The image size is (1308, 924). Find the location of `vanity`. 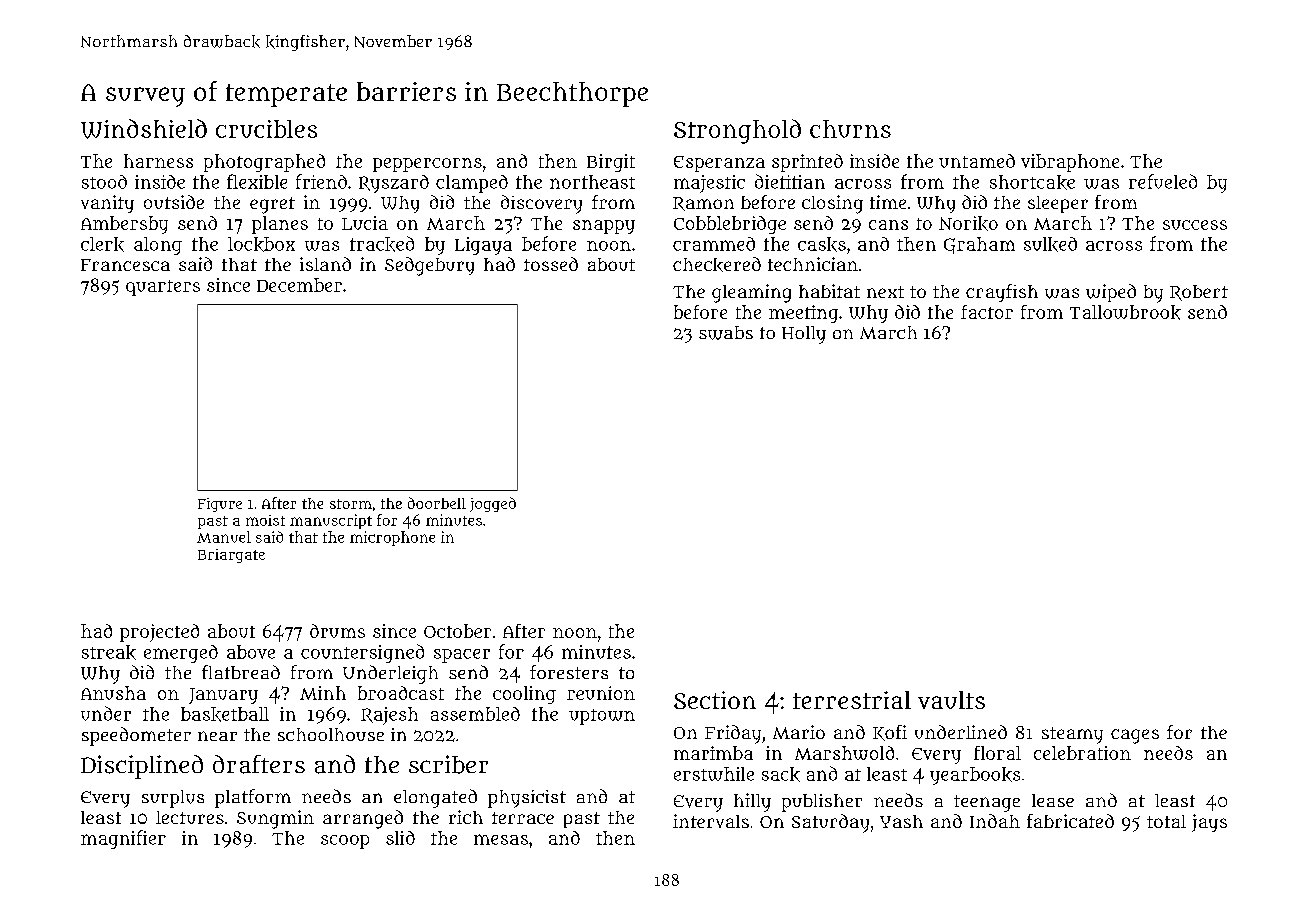

vanity is located at coordinates (107, 204).
